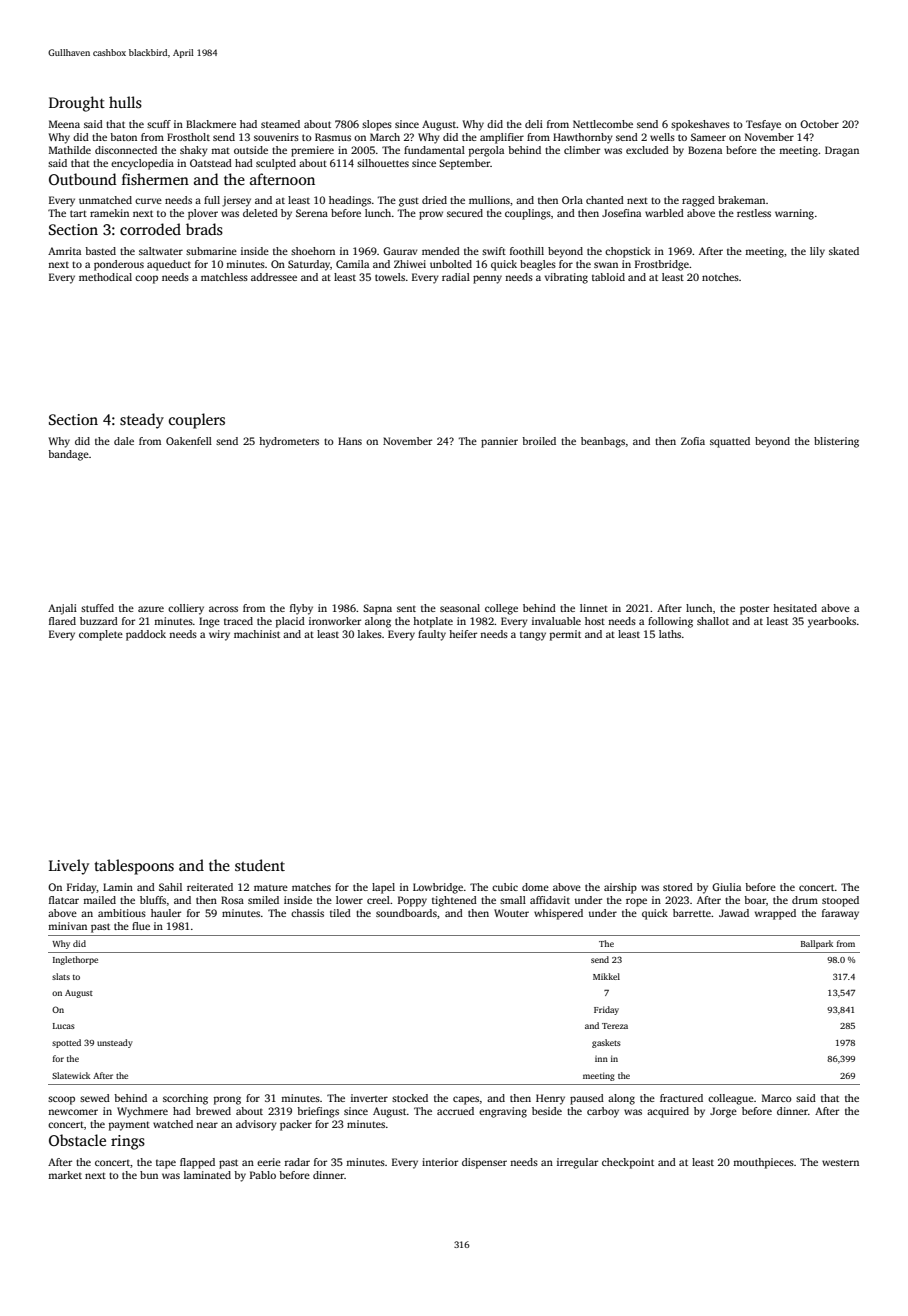  What do you see at coordinates (777, 1098) in the page?
I see `Marco` at bounding box center [777, 1098].
